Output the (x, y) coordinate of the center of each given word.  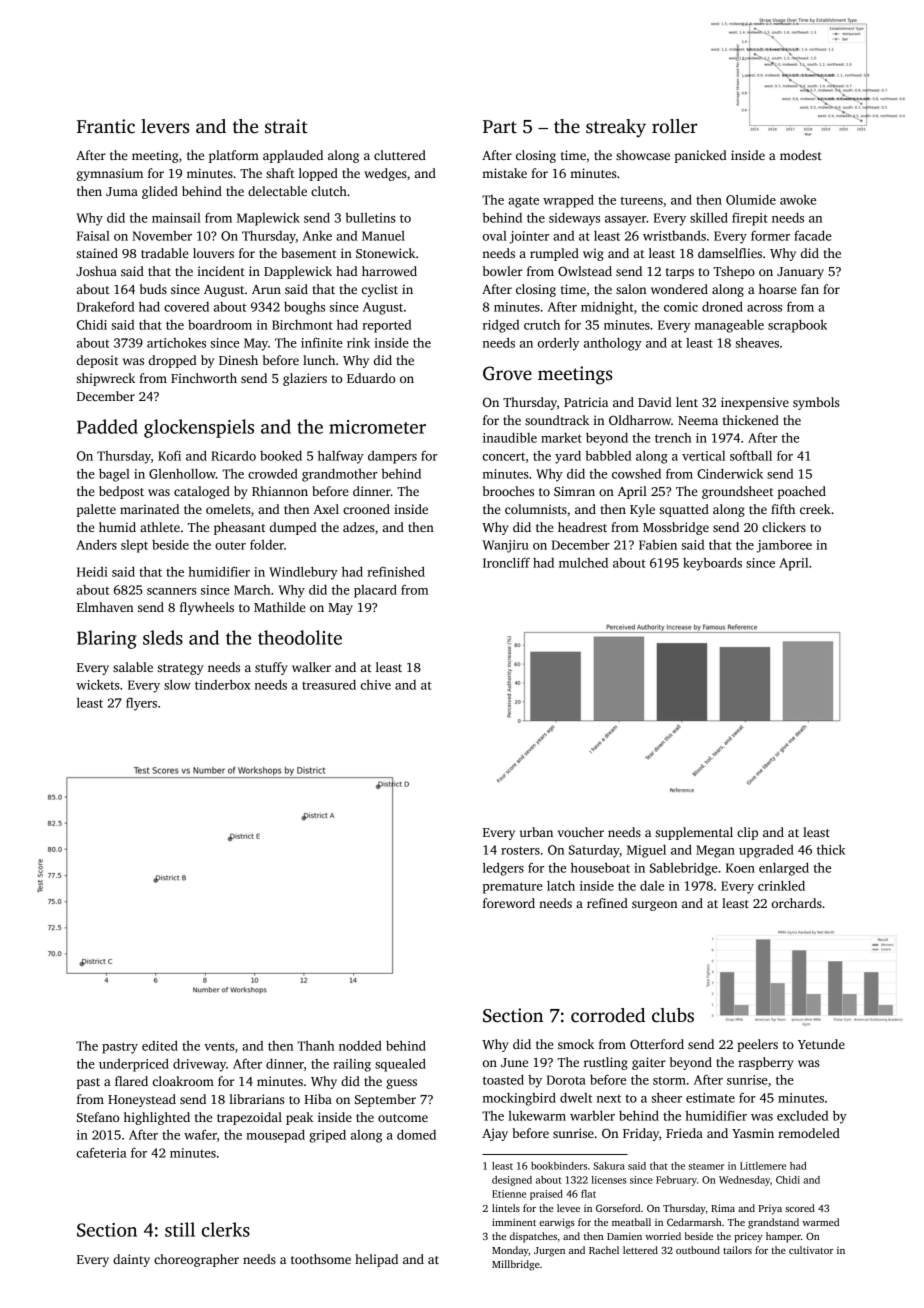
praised (546, 1195)
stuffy (271, 668)
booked (281, 455)
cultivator (811, 1250)
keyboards (712, 564)
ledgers (503, 869)
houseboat (600, 867)
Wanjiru (505, 546)
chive (376, 685)
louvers (213, 253)
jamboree (784, 546)
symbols (816, 403)
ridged (501, 326)
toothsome (321, 1259)
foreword (509, 903)
